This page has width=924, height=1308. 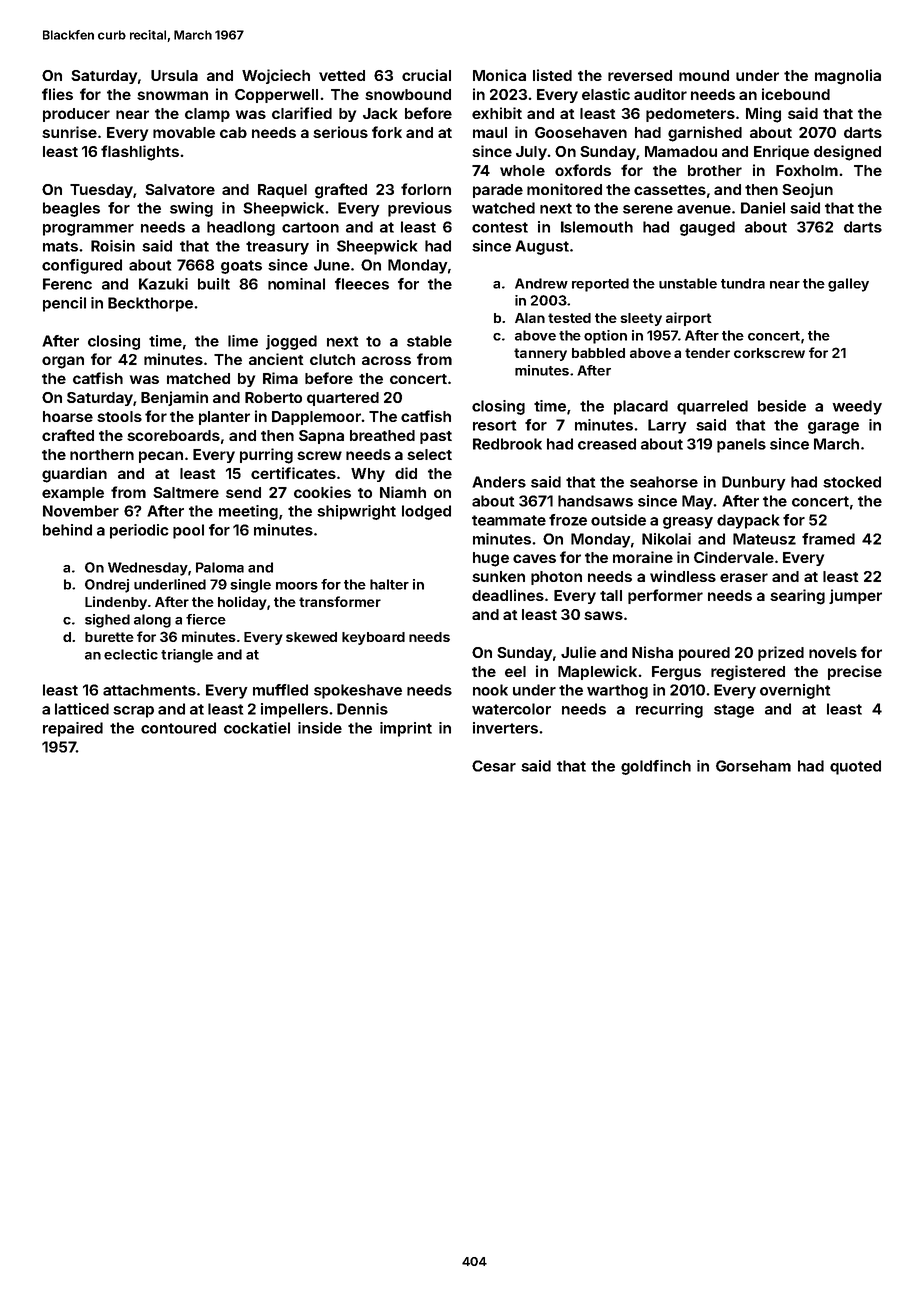 I want to click on Tuesday, so click(x=101, y=191).
